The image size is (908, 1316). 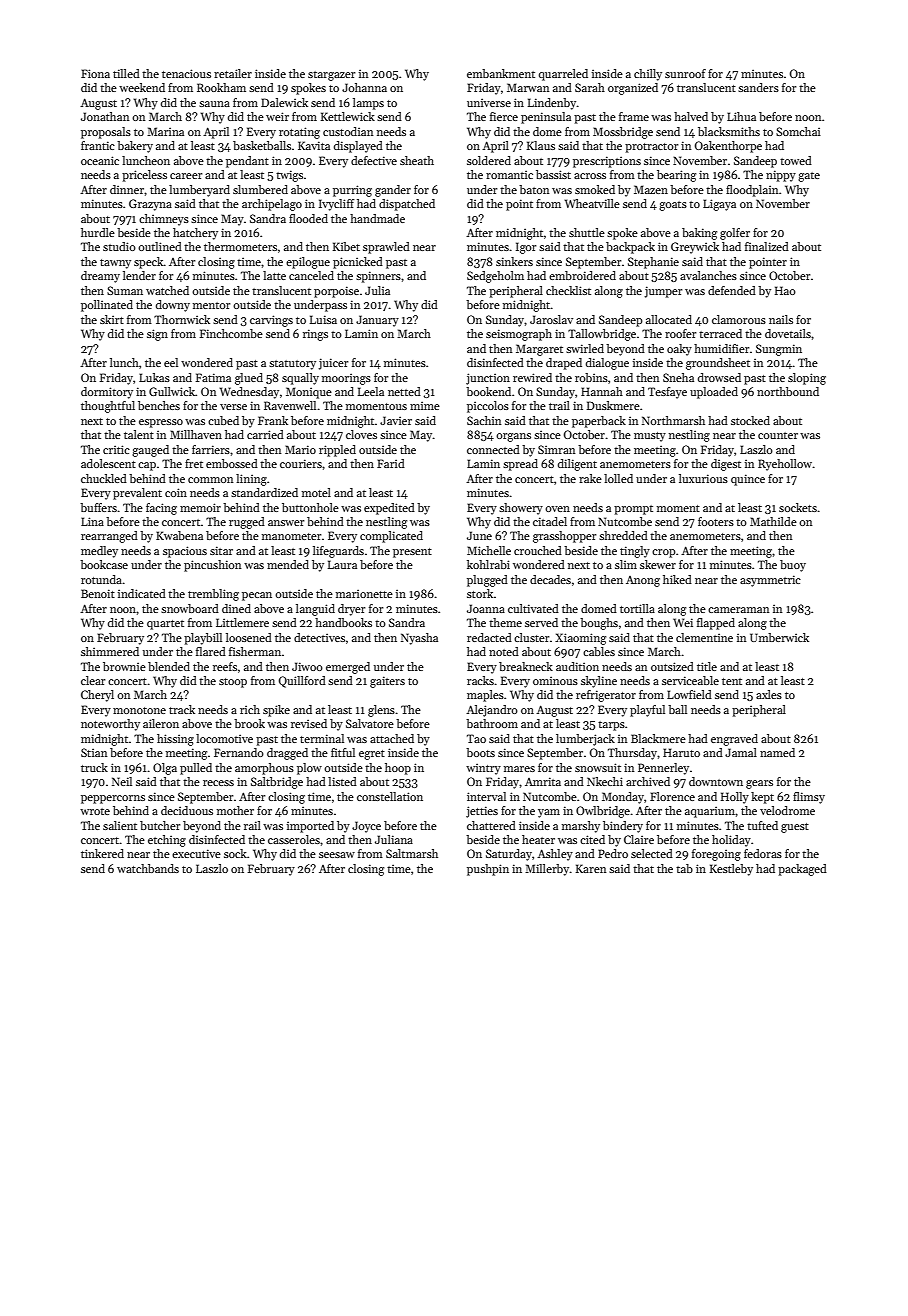 What do you see at coordinates (343, 622) in the screenshot?
I see `handbooks` at bounding box center [343, 622].
